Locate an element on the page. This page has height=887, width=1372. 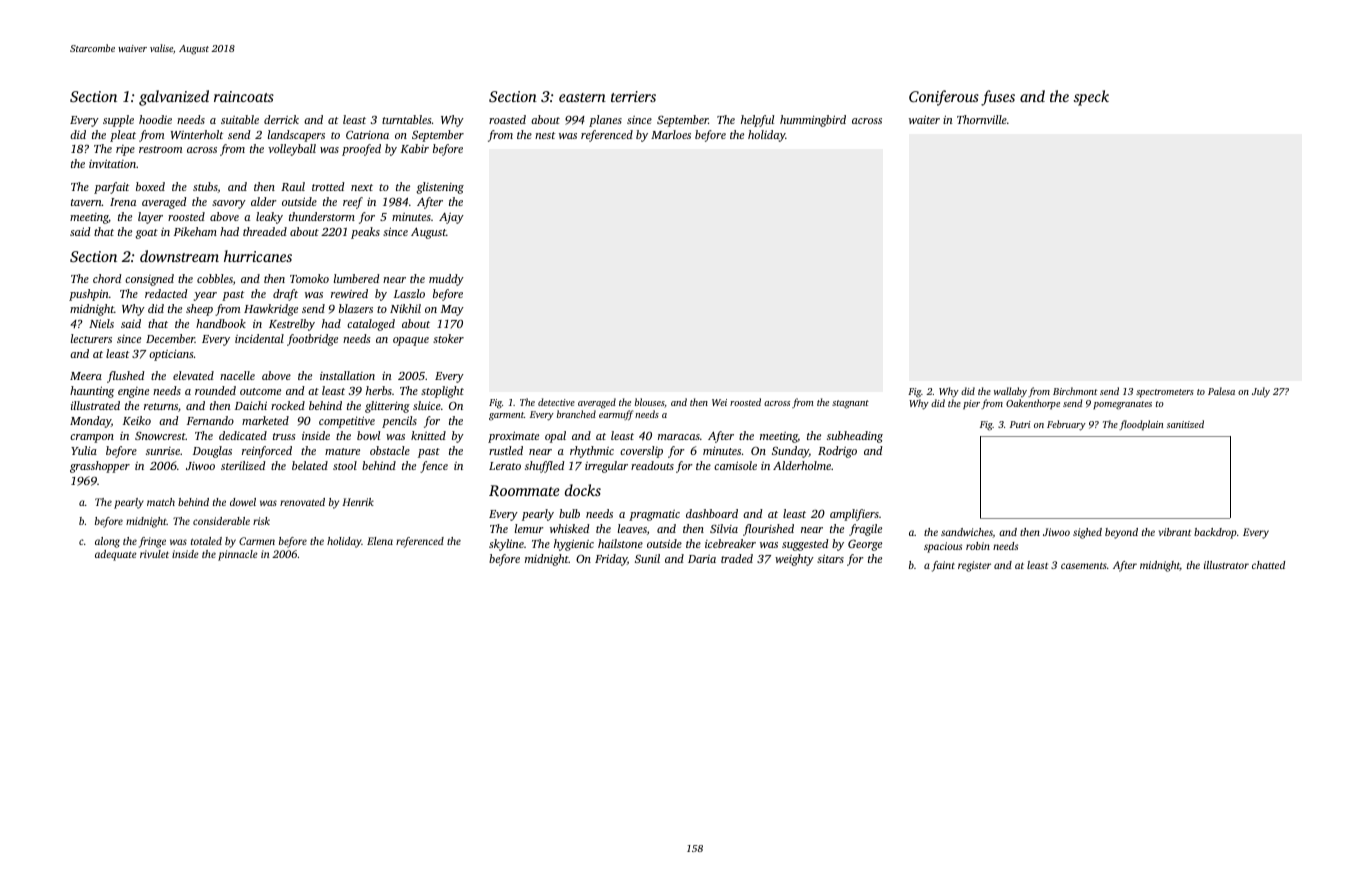
chord is located at coordinates (107, 278).
